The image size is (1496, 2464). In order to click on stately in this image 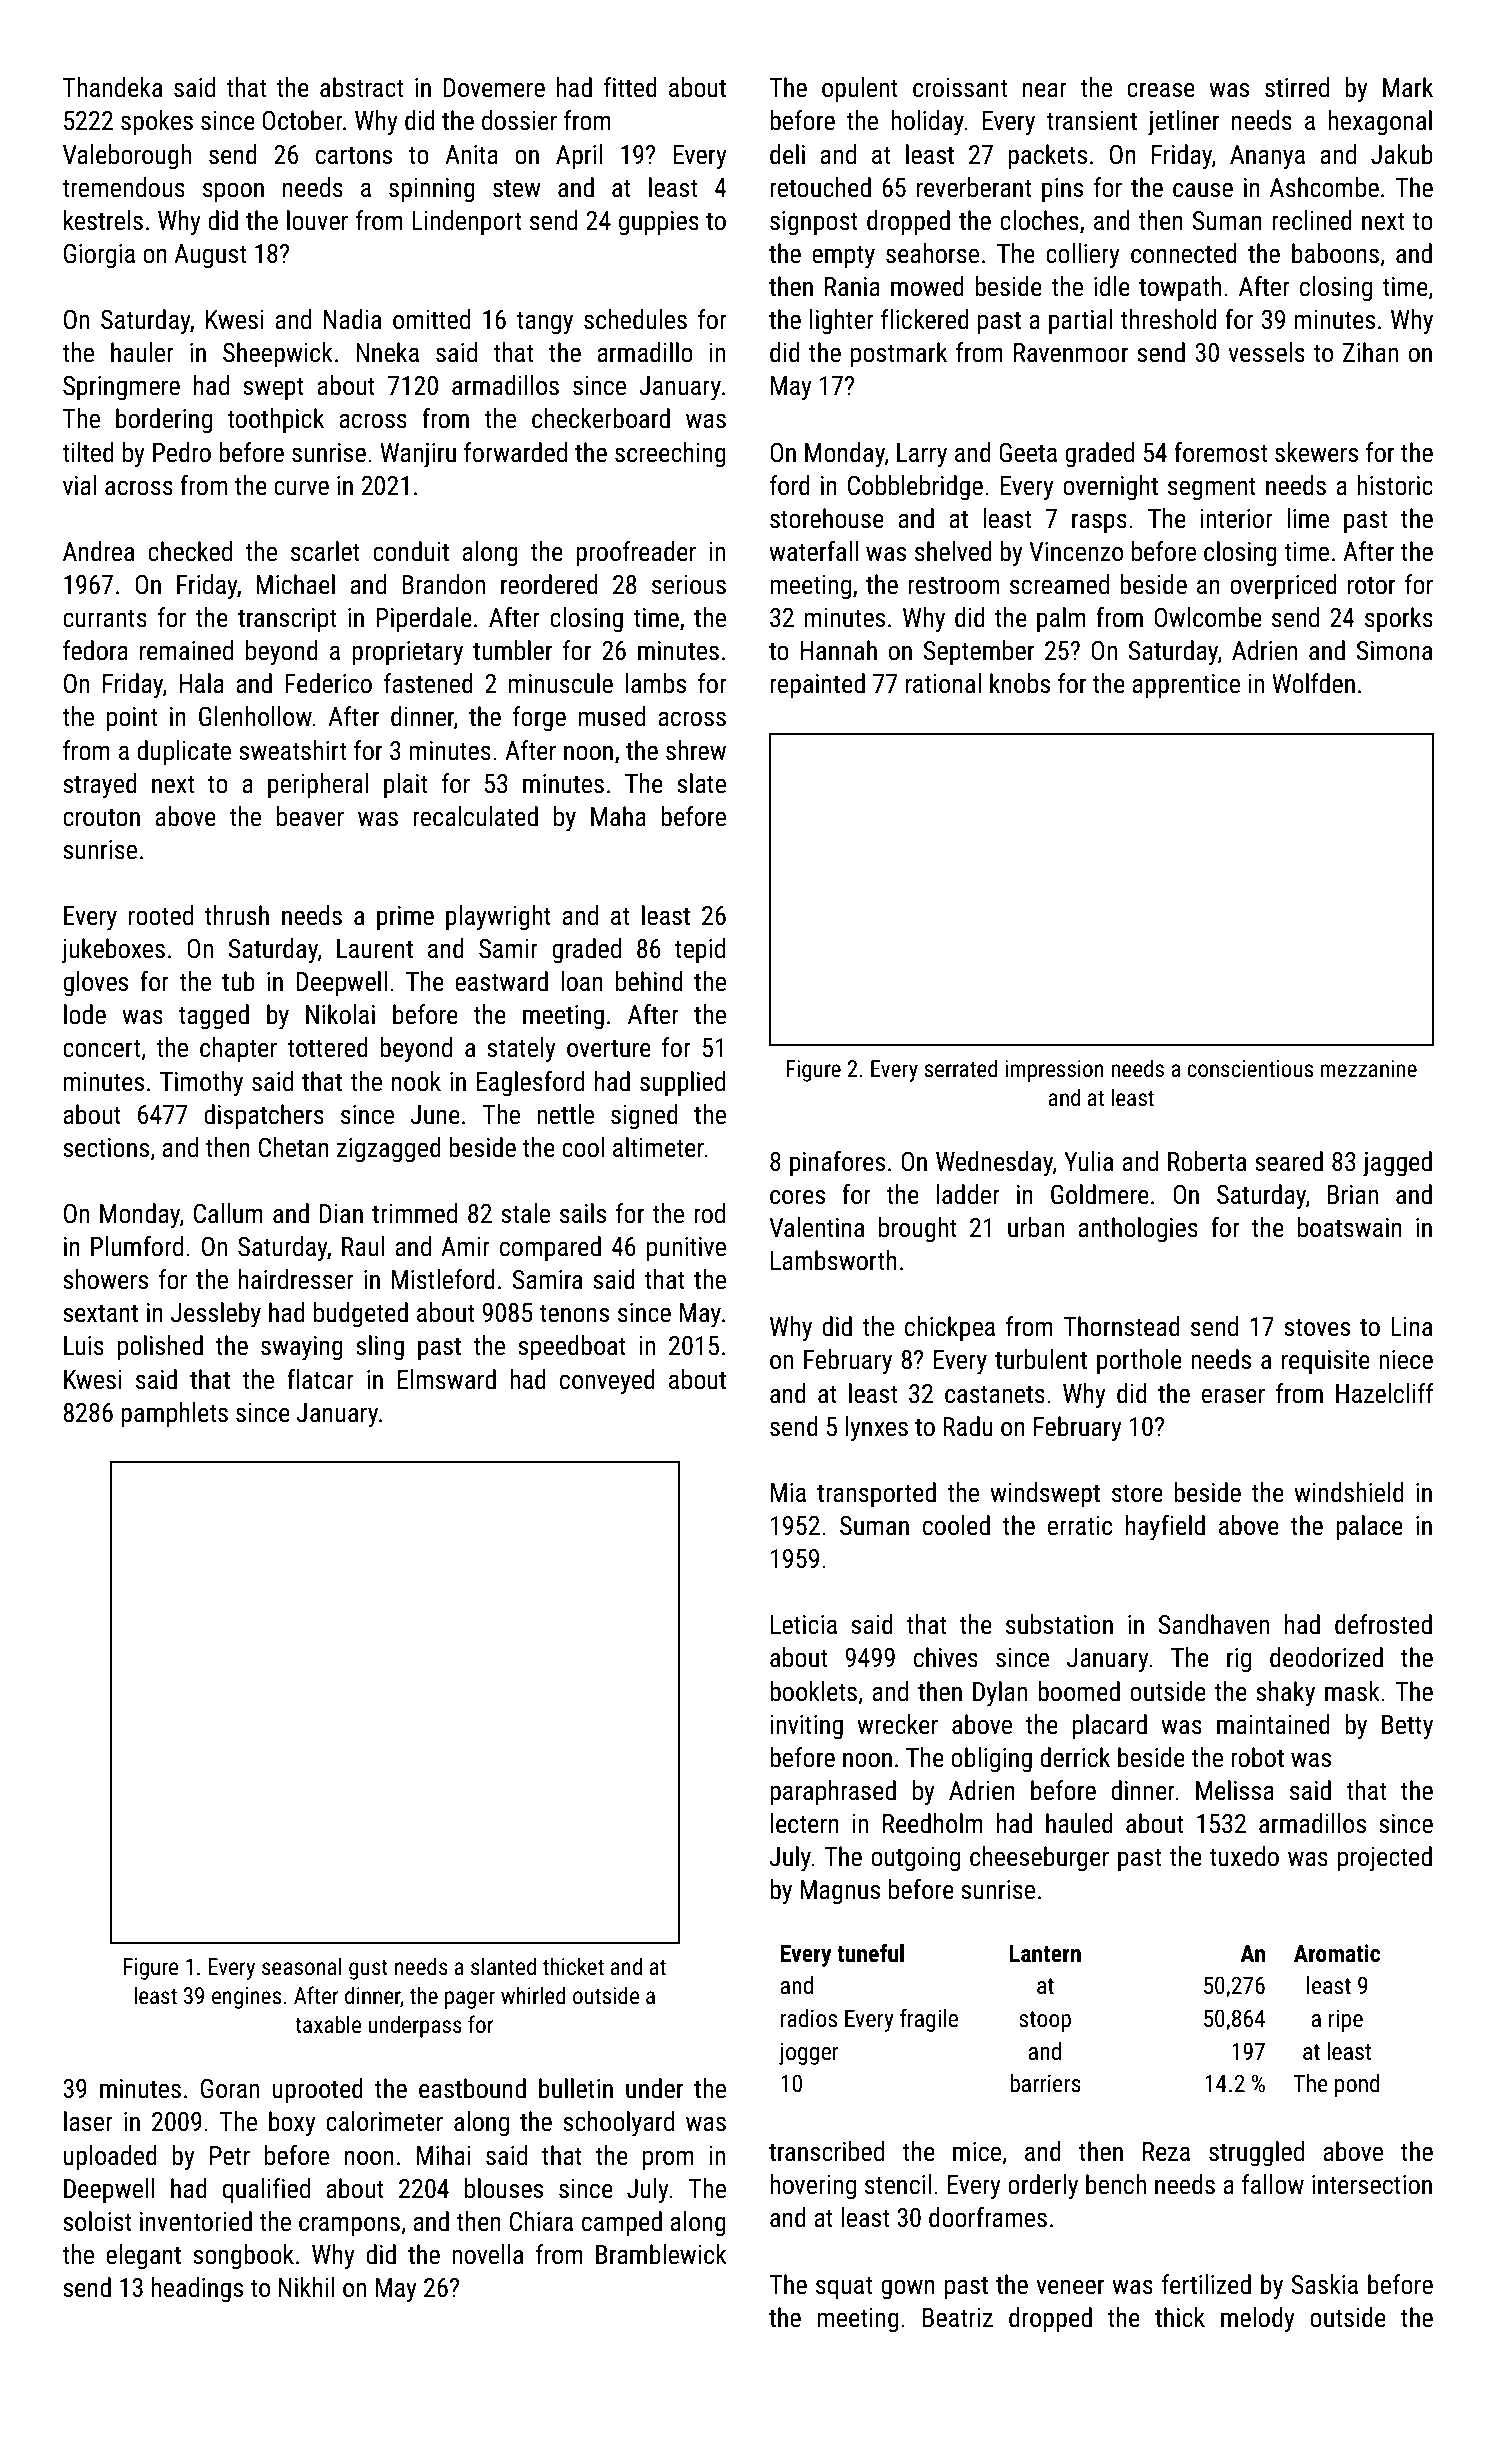, I will do `click(521, 1050)`.
